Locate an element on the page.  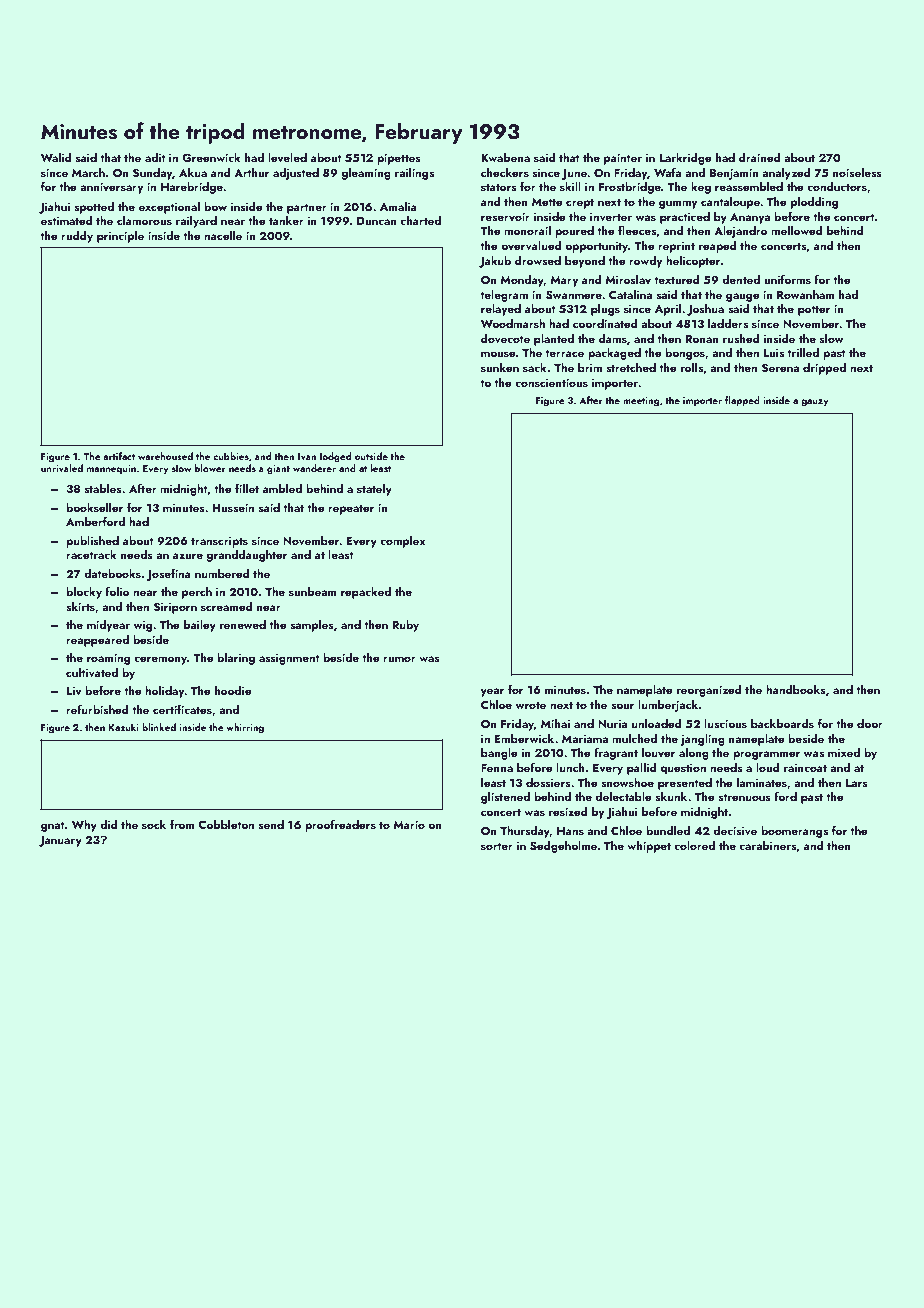
reorganized is located at coordinates (709, 691).
